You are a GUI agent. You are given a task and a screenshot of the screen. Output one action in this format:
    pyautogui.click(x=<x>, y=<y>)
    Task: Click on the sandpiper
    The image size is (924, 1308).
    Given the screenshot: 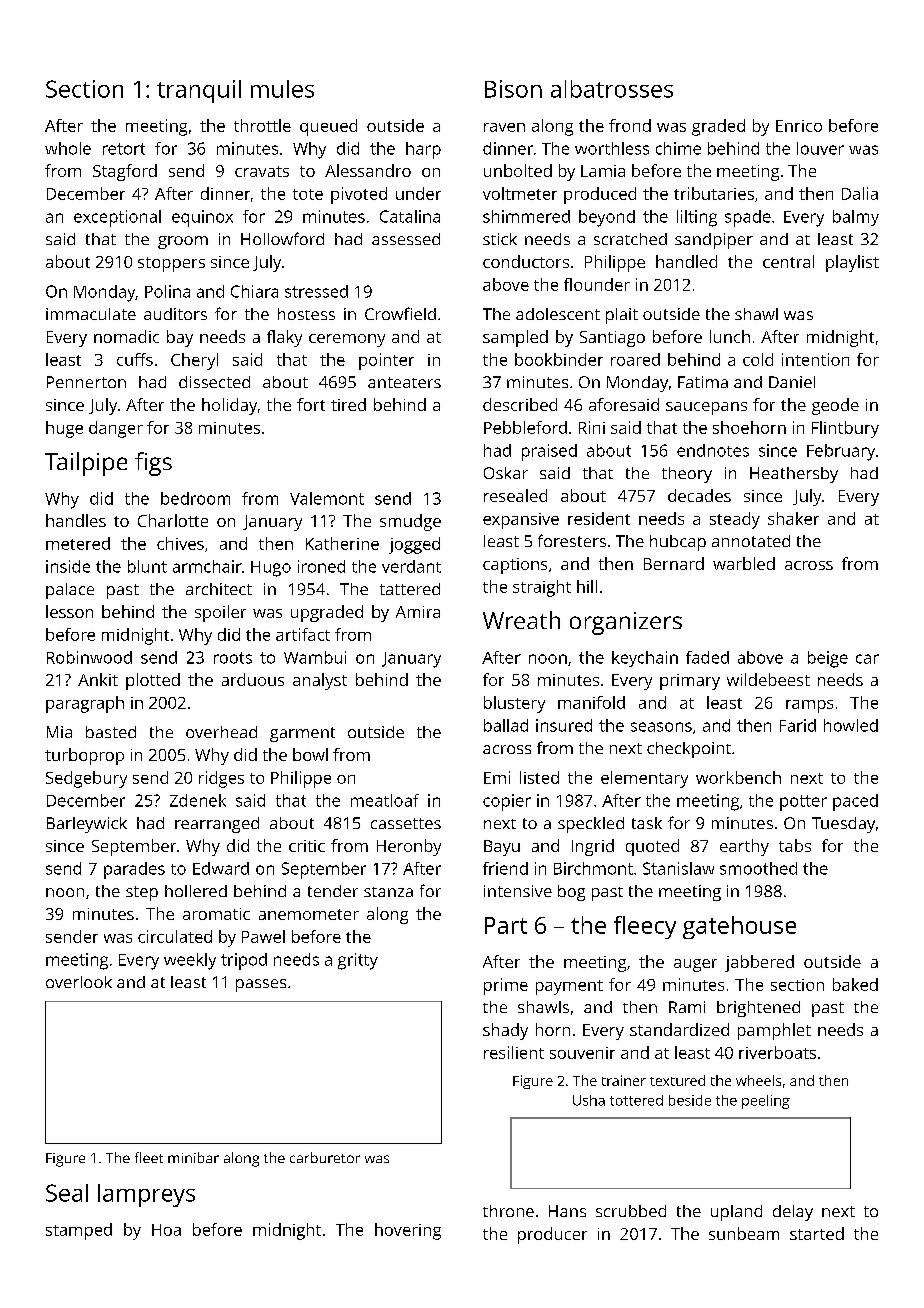 What is the action you would take?
    pyautogui.click(x=714, y=241)
